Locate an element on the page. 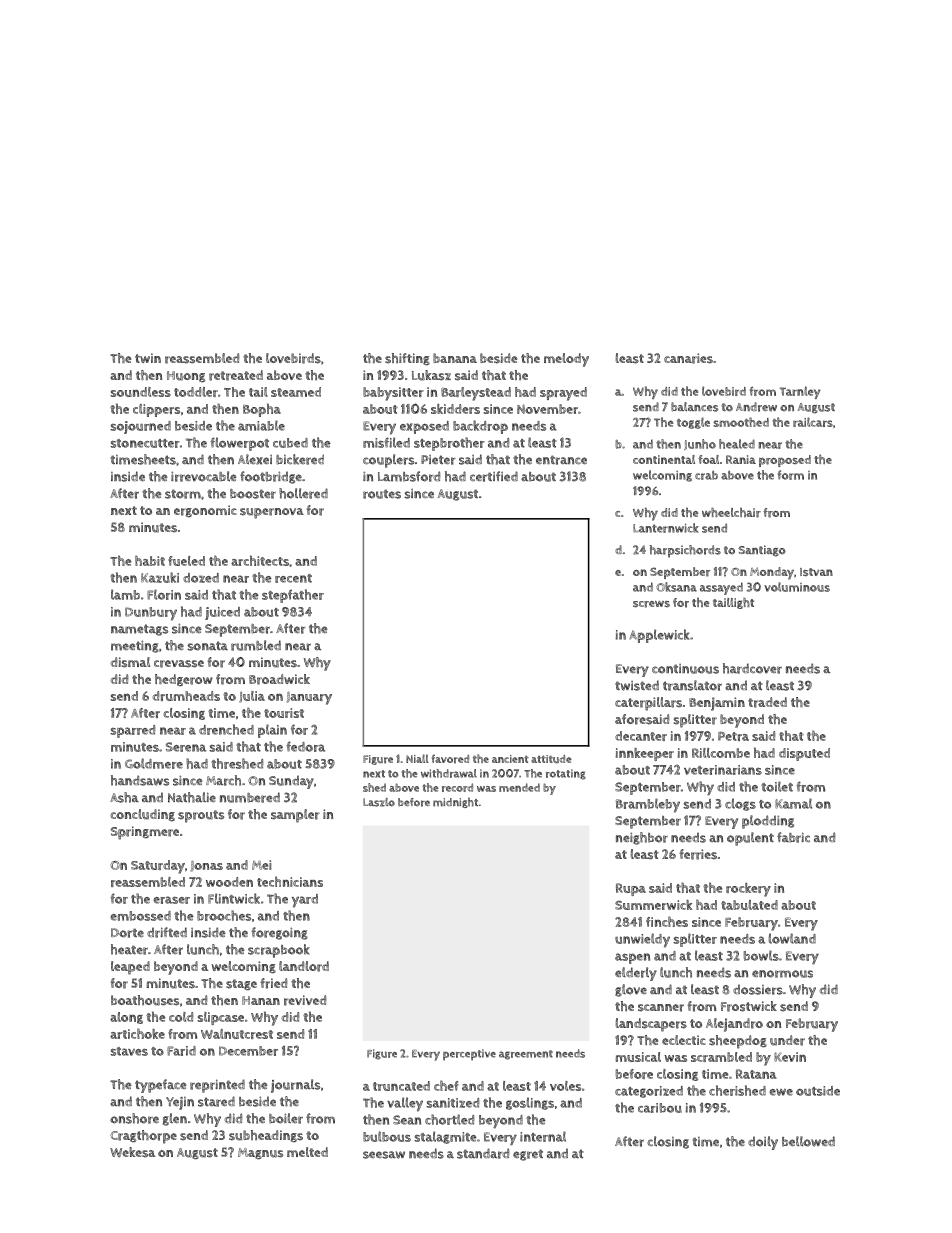 This page has width=952, height=1233. rotating is located at coordinates (566, 774).
